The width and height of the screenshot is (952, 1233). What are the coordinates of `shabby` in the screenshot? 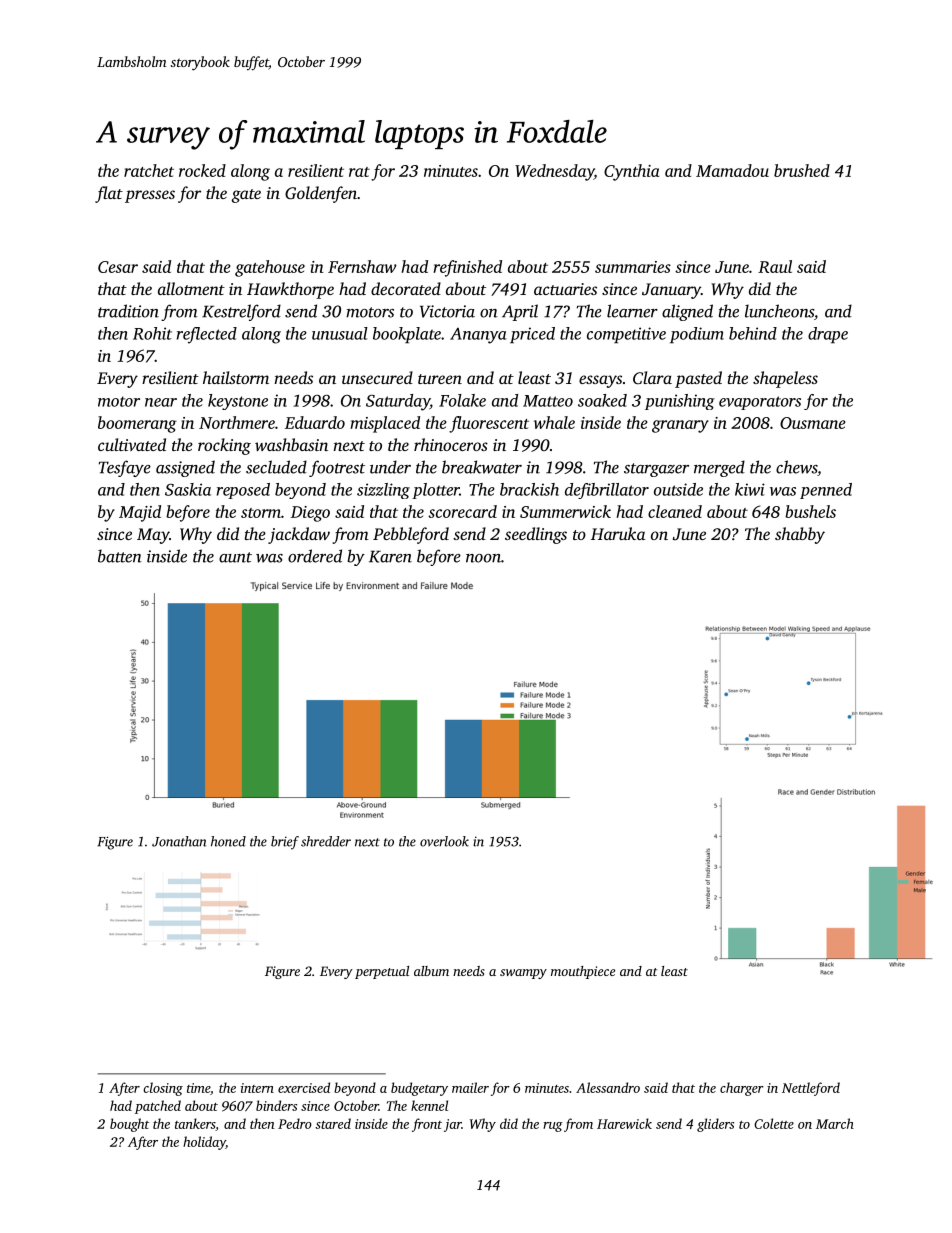 It's located at (800, 535).
